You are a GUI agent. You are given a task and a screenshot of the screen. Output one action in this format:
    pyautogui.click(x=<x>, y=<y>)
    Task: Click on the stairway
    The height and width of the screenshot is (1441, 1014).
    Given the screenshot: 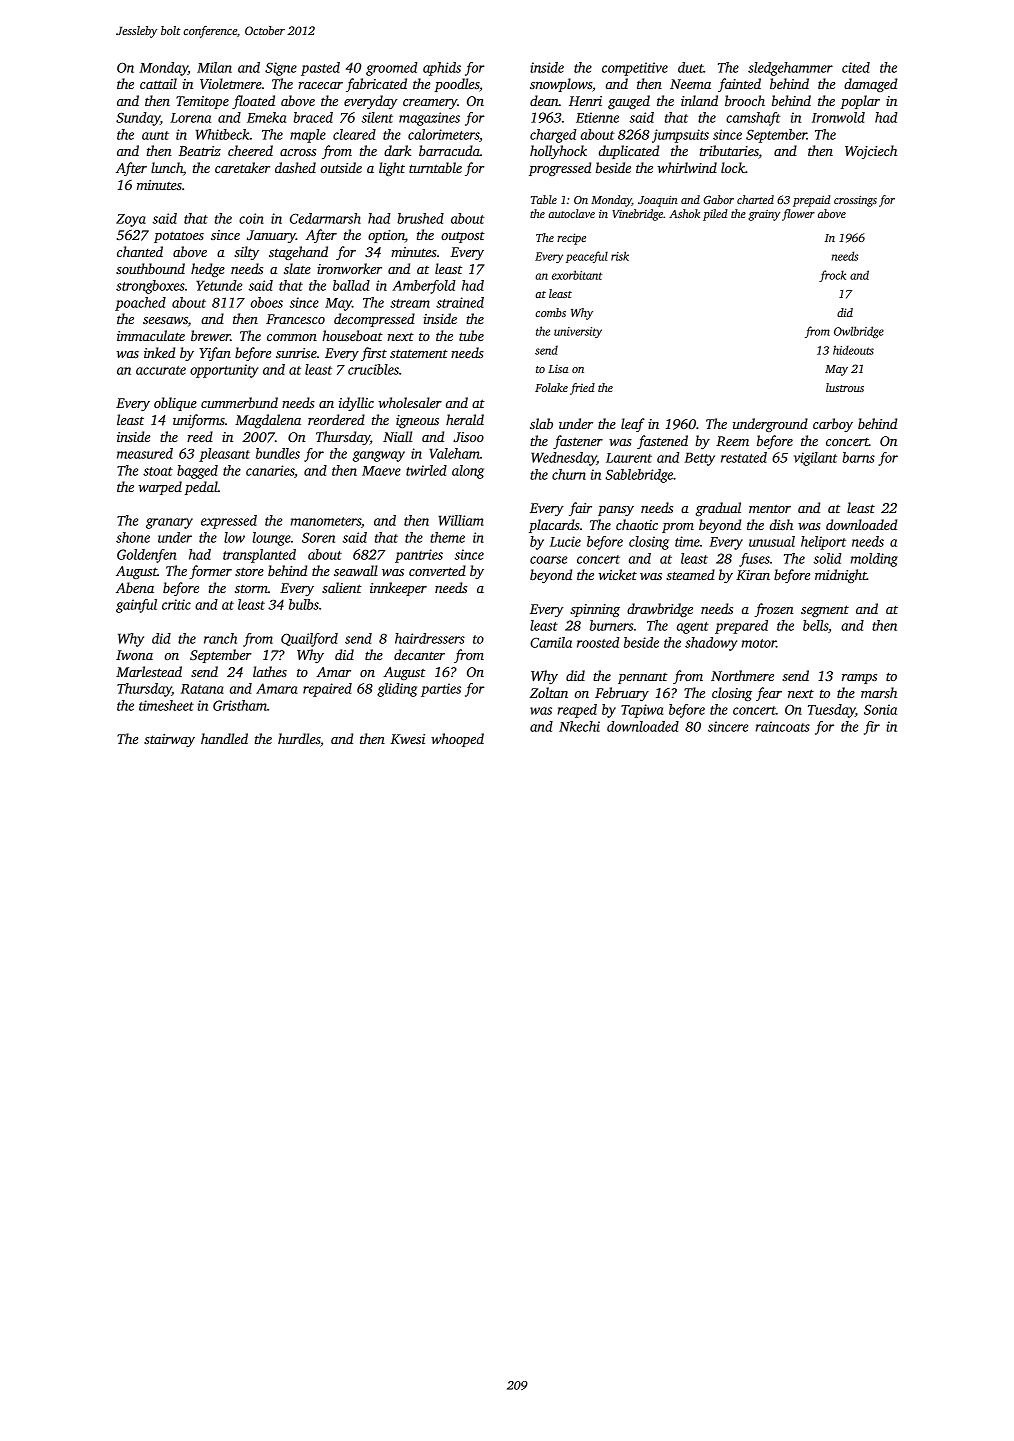 What is the action you would take?
    pyautogui.click(x=169, y=740)
